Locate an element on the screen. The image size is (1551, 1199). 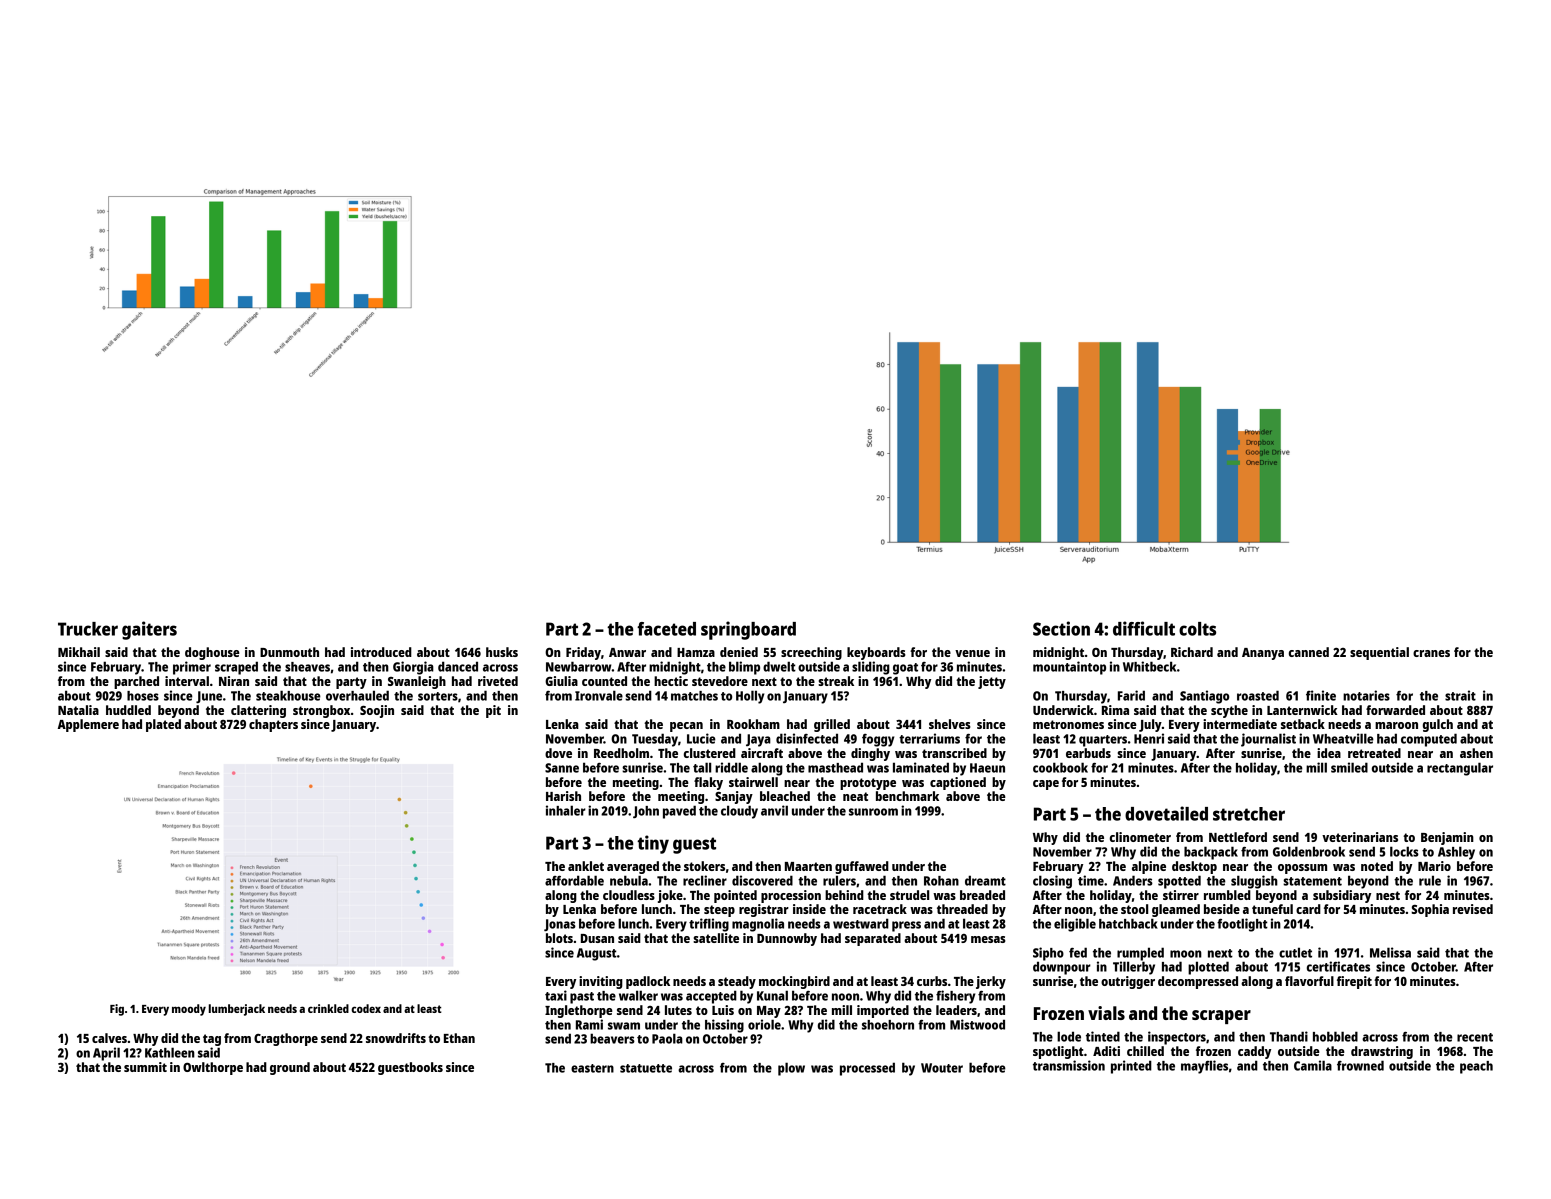
ground is located at coordinates (290, 1068).
